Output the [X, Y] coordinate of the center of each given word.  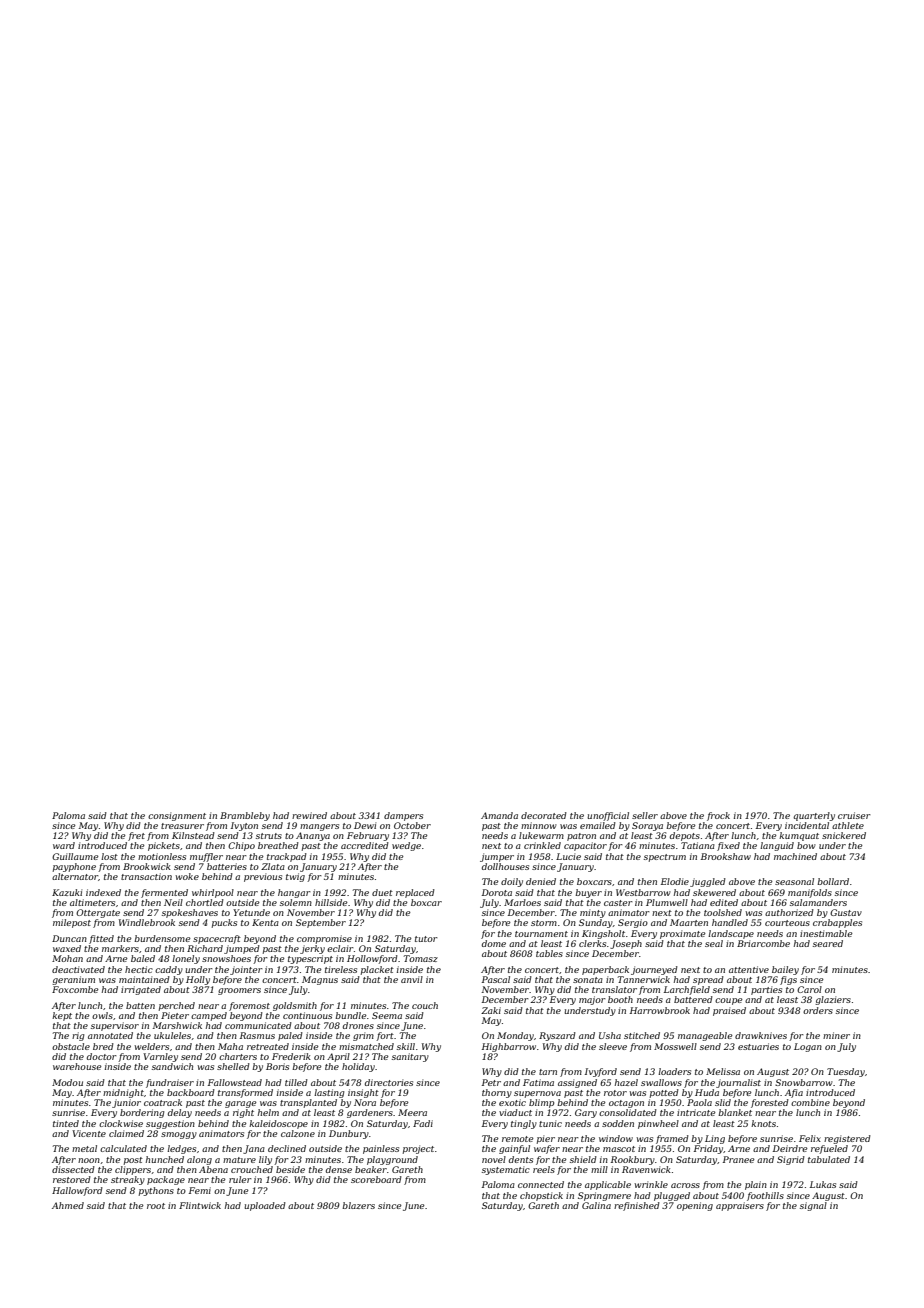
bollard [833, 881]
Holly [198, 980]
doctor [102, 1056]
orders [818, 1010]
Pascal [496, 979]
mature [239, 1160]
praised [729, 1011]
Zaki [491, 1010]
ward [64, 845]
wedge [406, 846]
